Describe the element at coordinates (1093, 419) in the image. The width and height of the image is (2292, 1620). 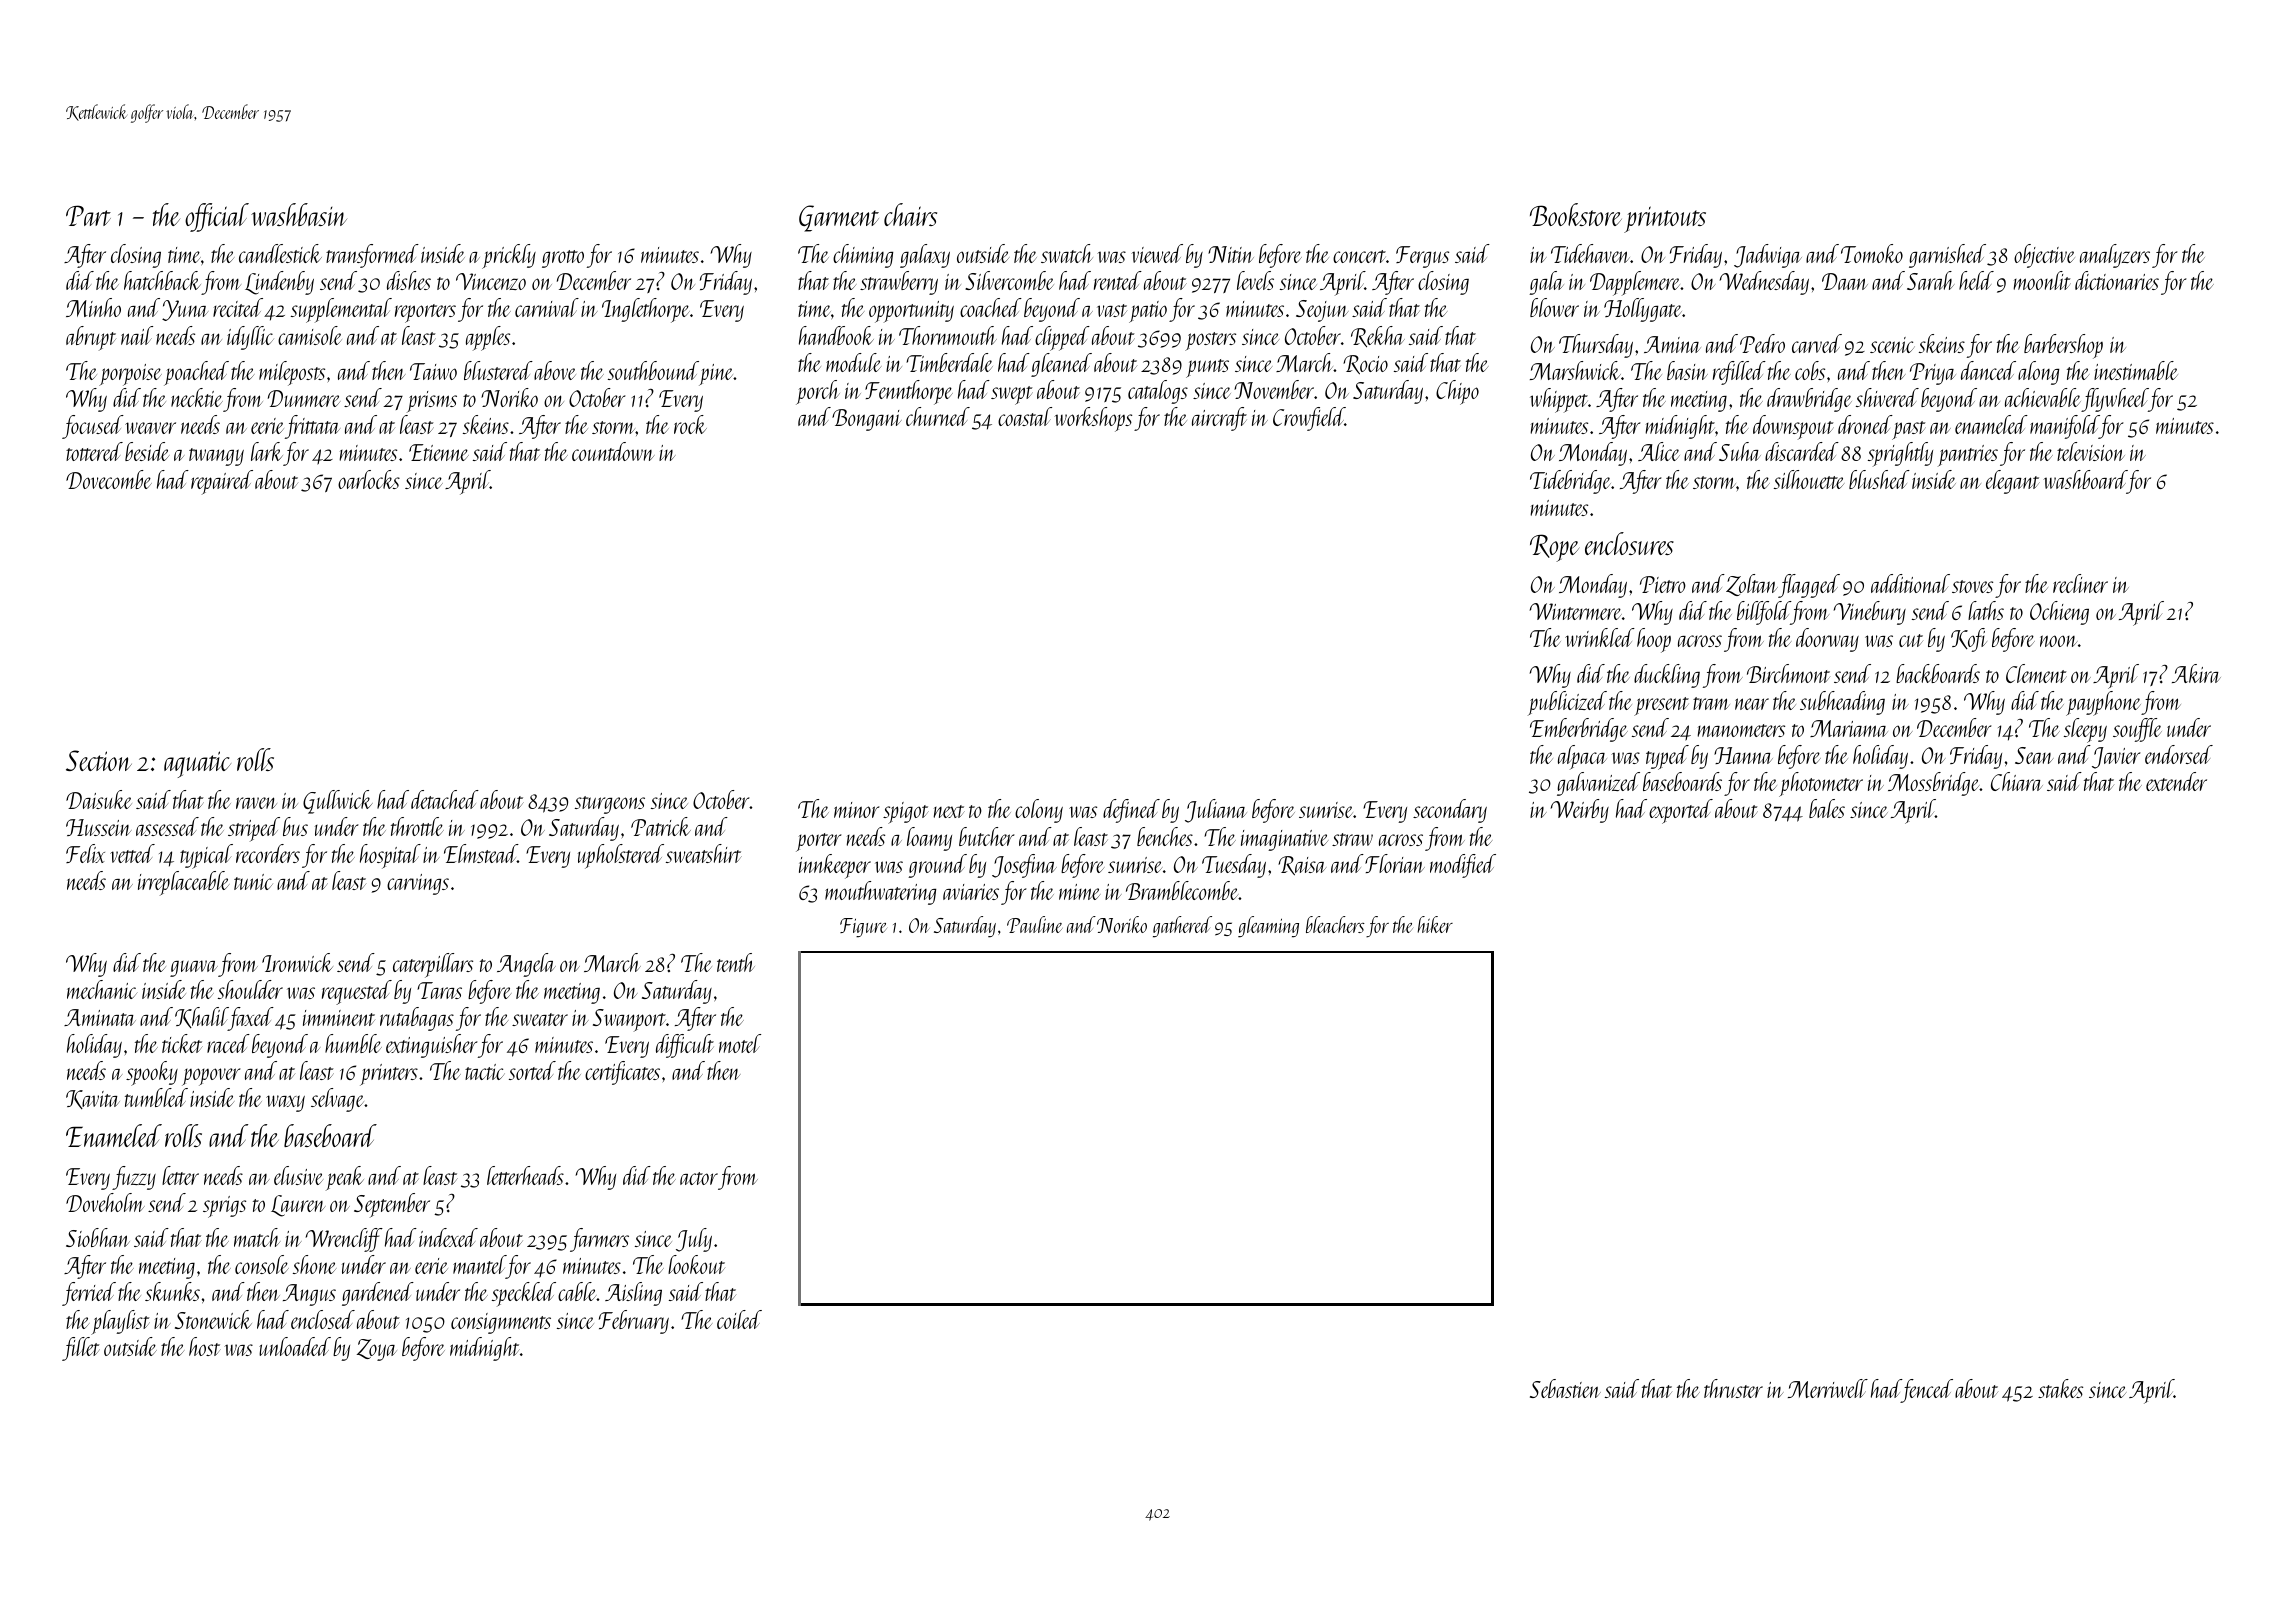
I see `workshops` at that location.
